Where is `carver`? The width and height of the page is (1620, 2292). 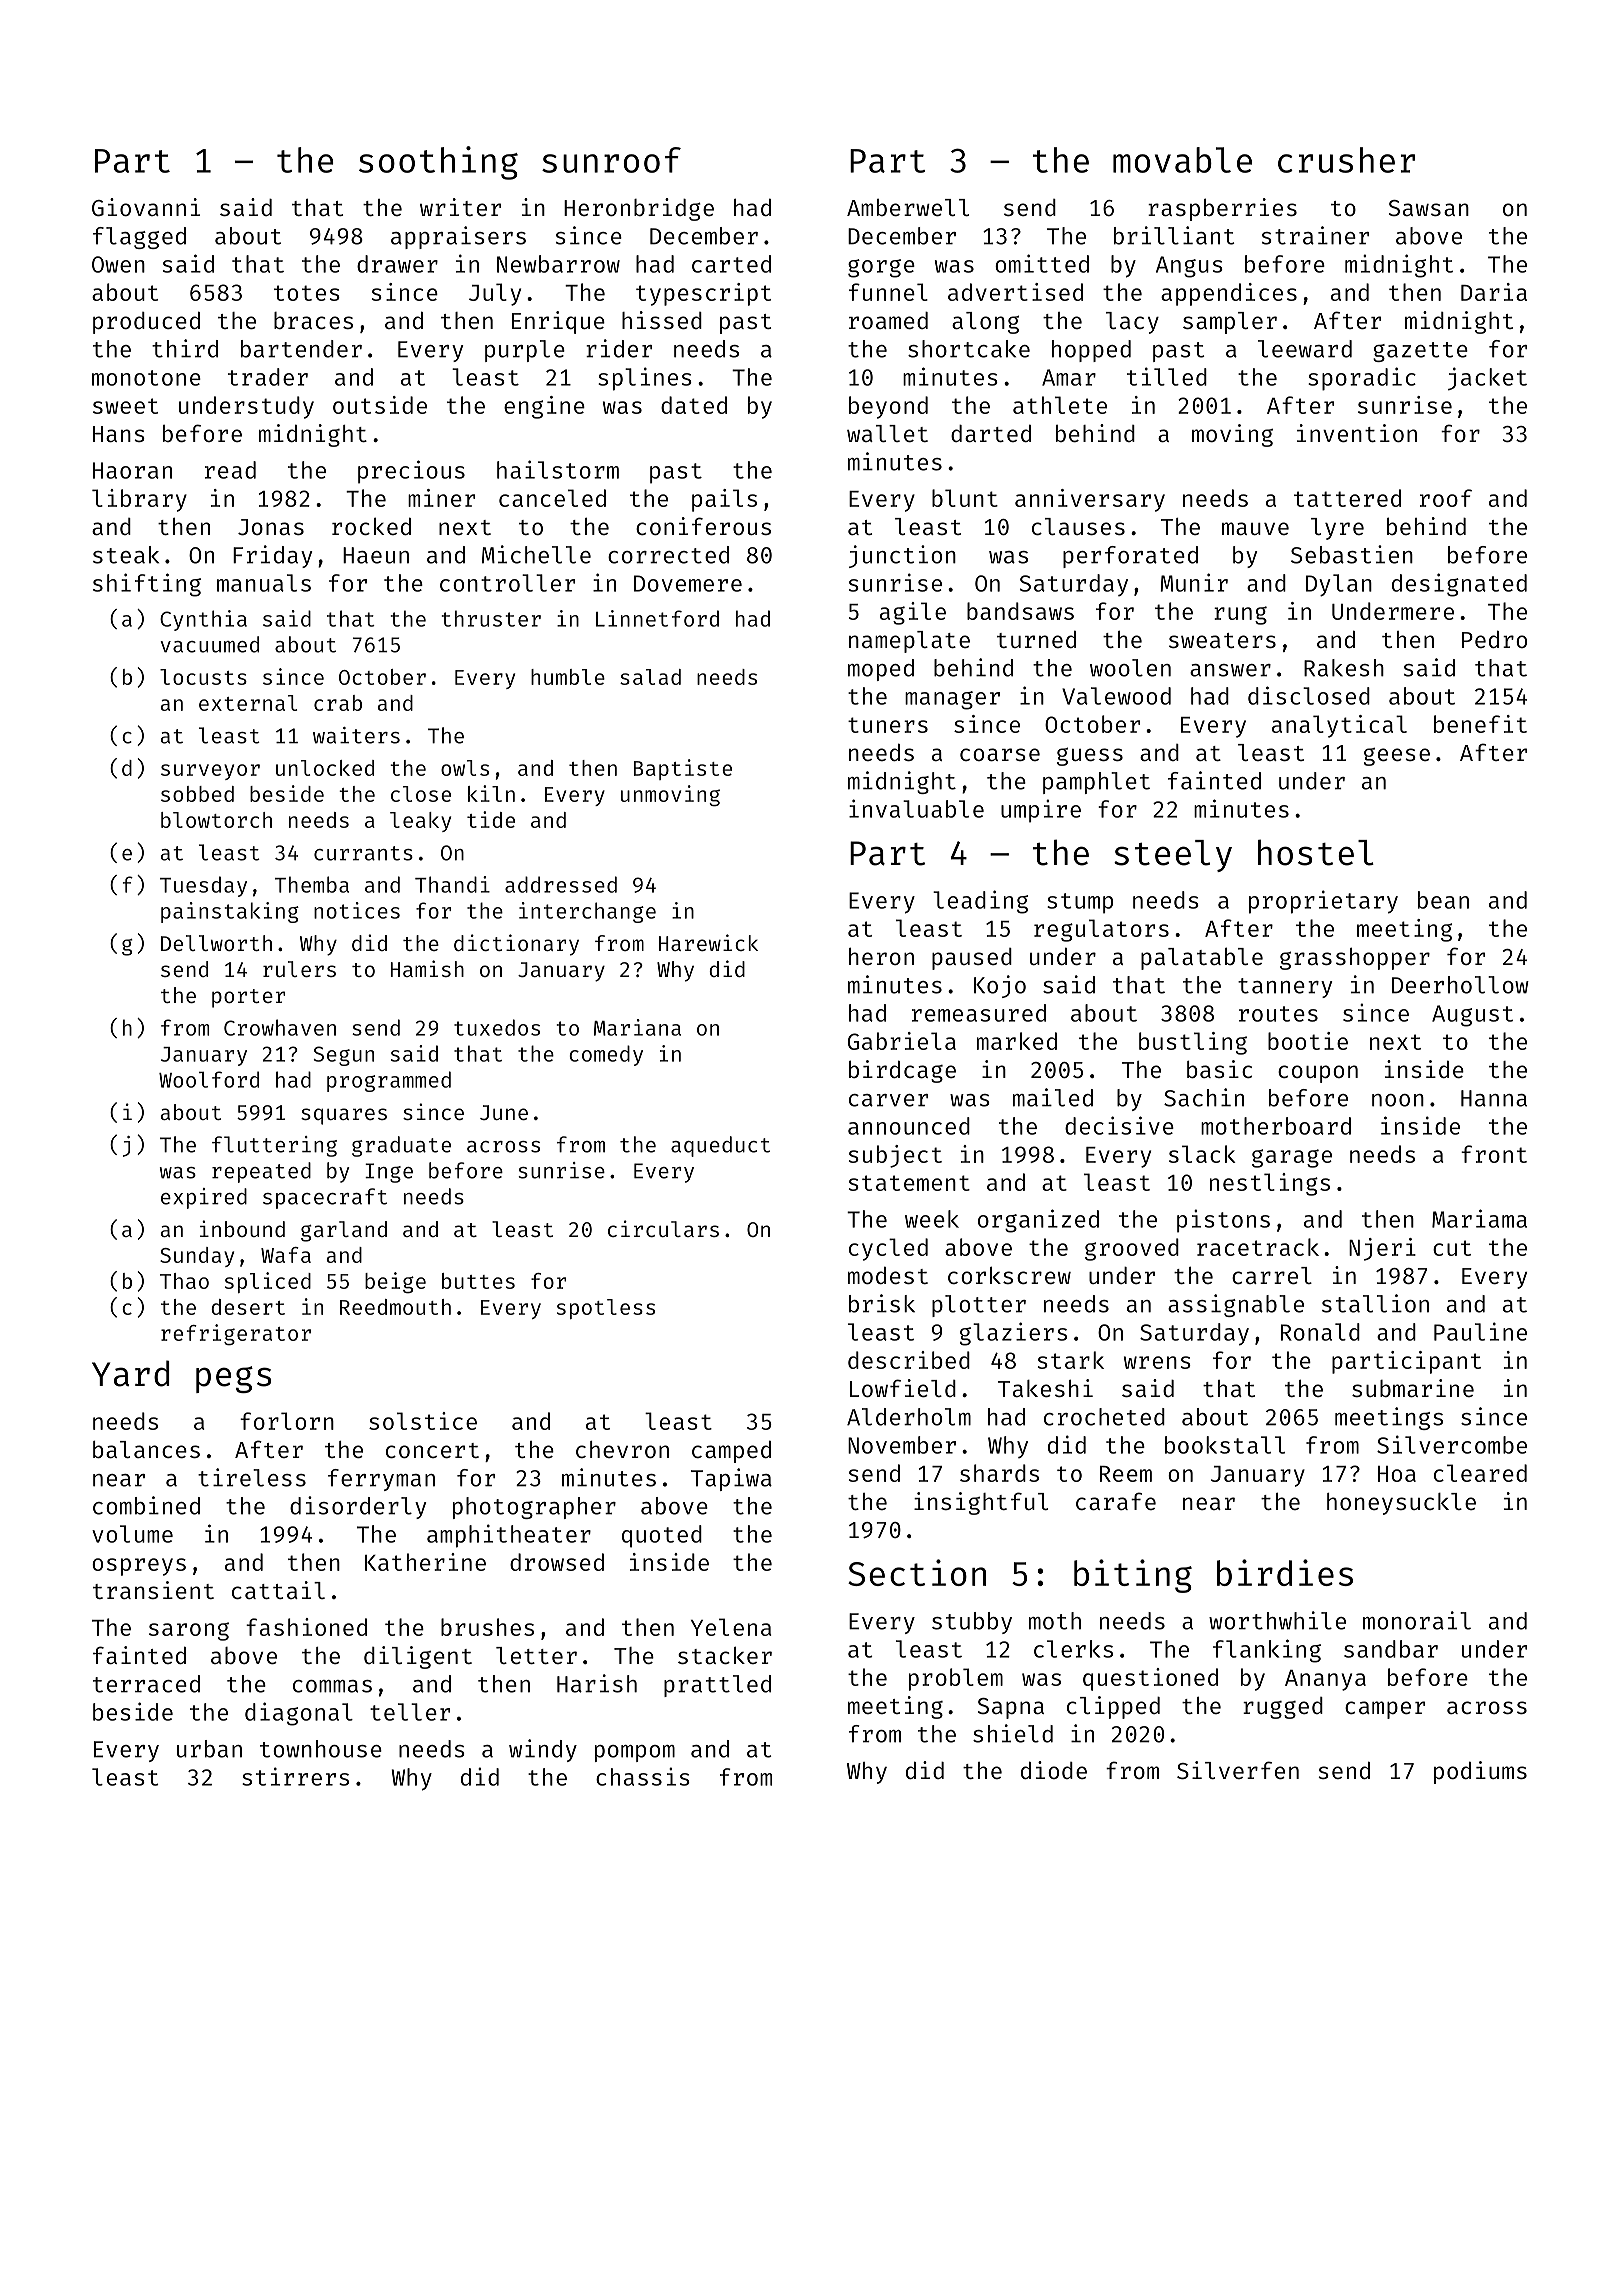 carver is located at coordinates (888, 1100).
